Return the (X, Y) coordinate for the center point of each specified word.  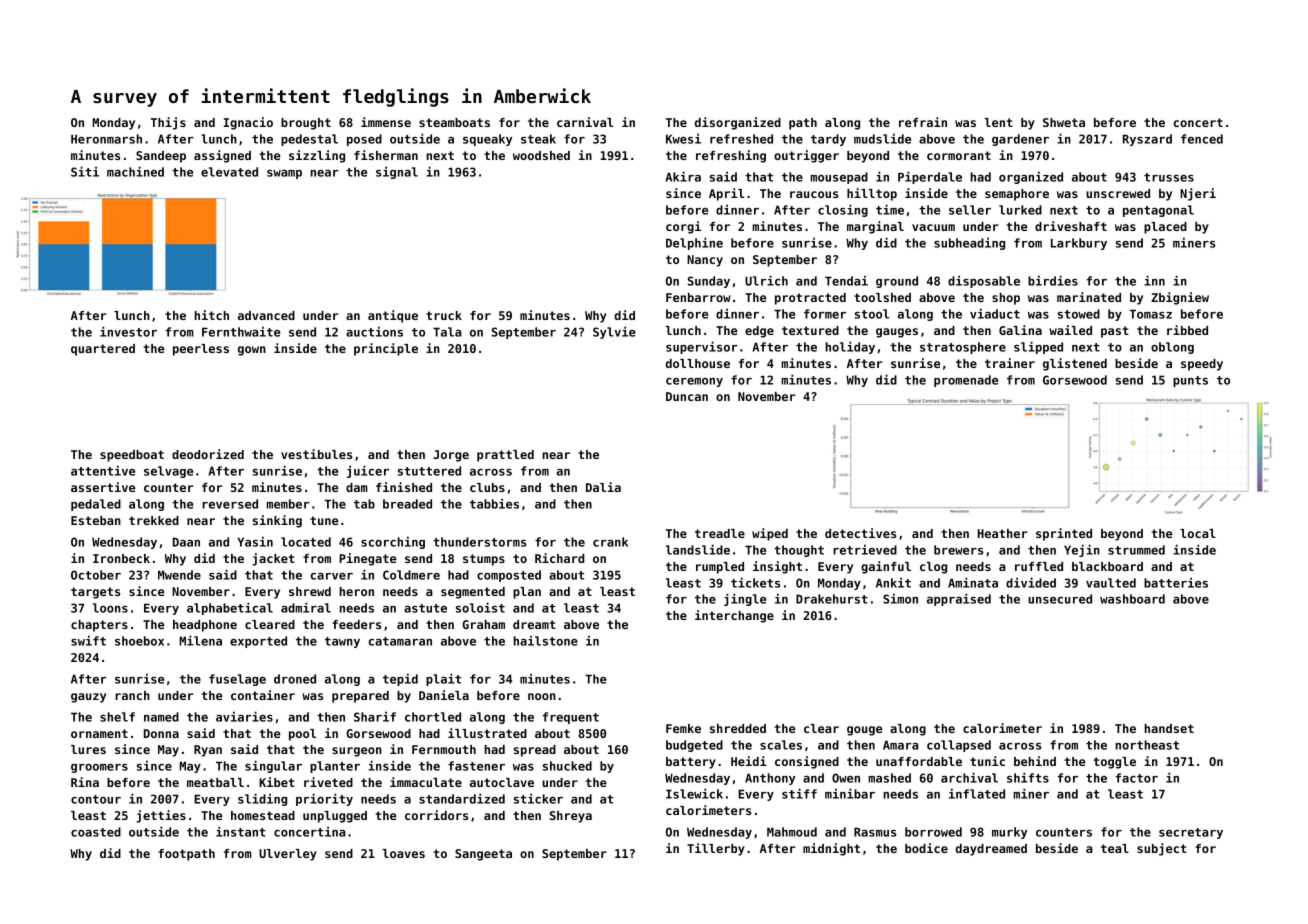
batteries (1176, 582)
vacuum (933, 227)
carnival (585, 122)
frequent (571, 718)
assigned (222, 156)
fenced (1202, 139)
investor (128, 331)
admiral (306, 607)
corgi (683, 227)
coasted (96, 832)
